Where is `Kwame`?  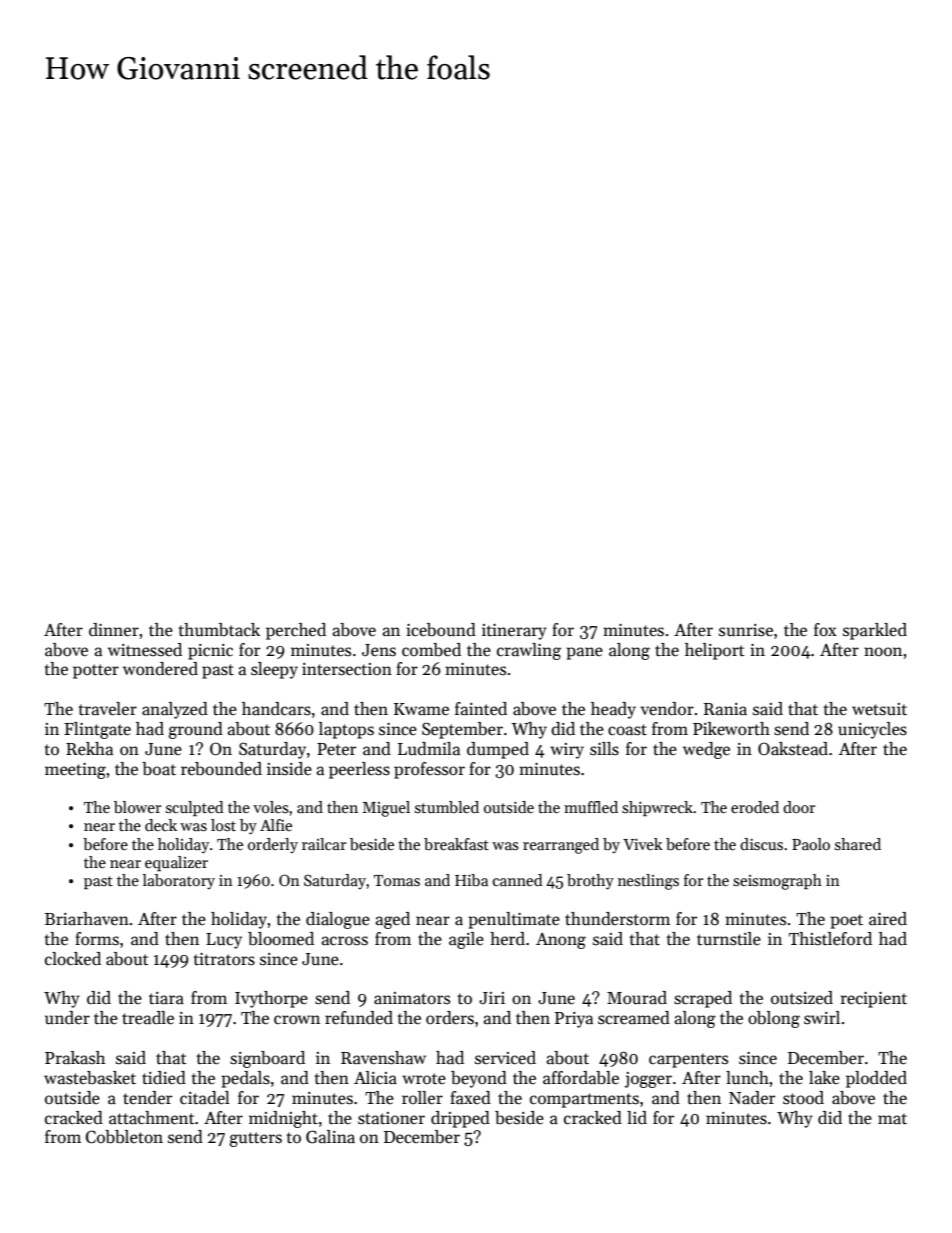
Kwame is located at coordinates (421, 709).
